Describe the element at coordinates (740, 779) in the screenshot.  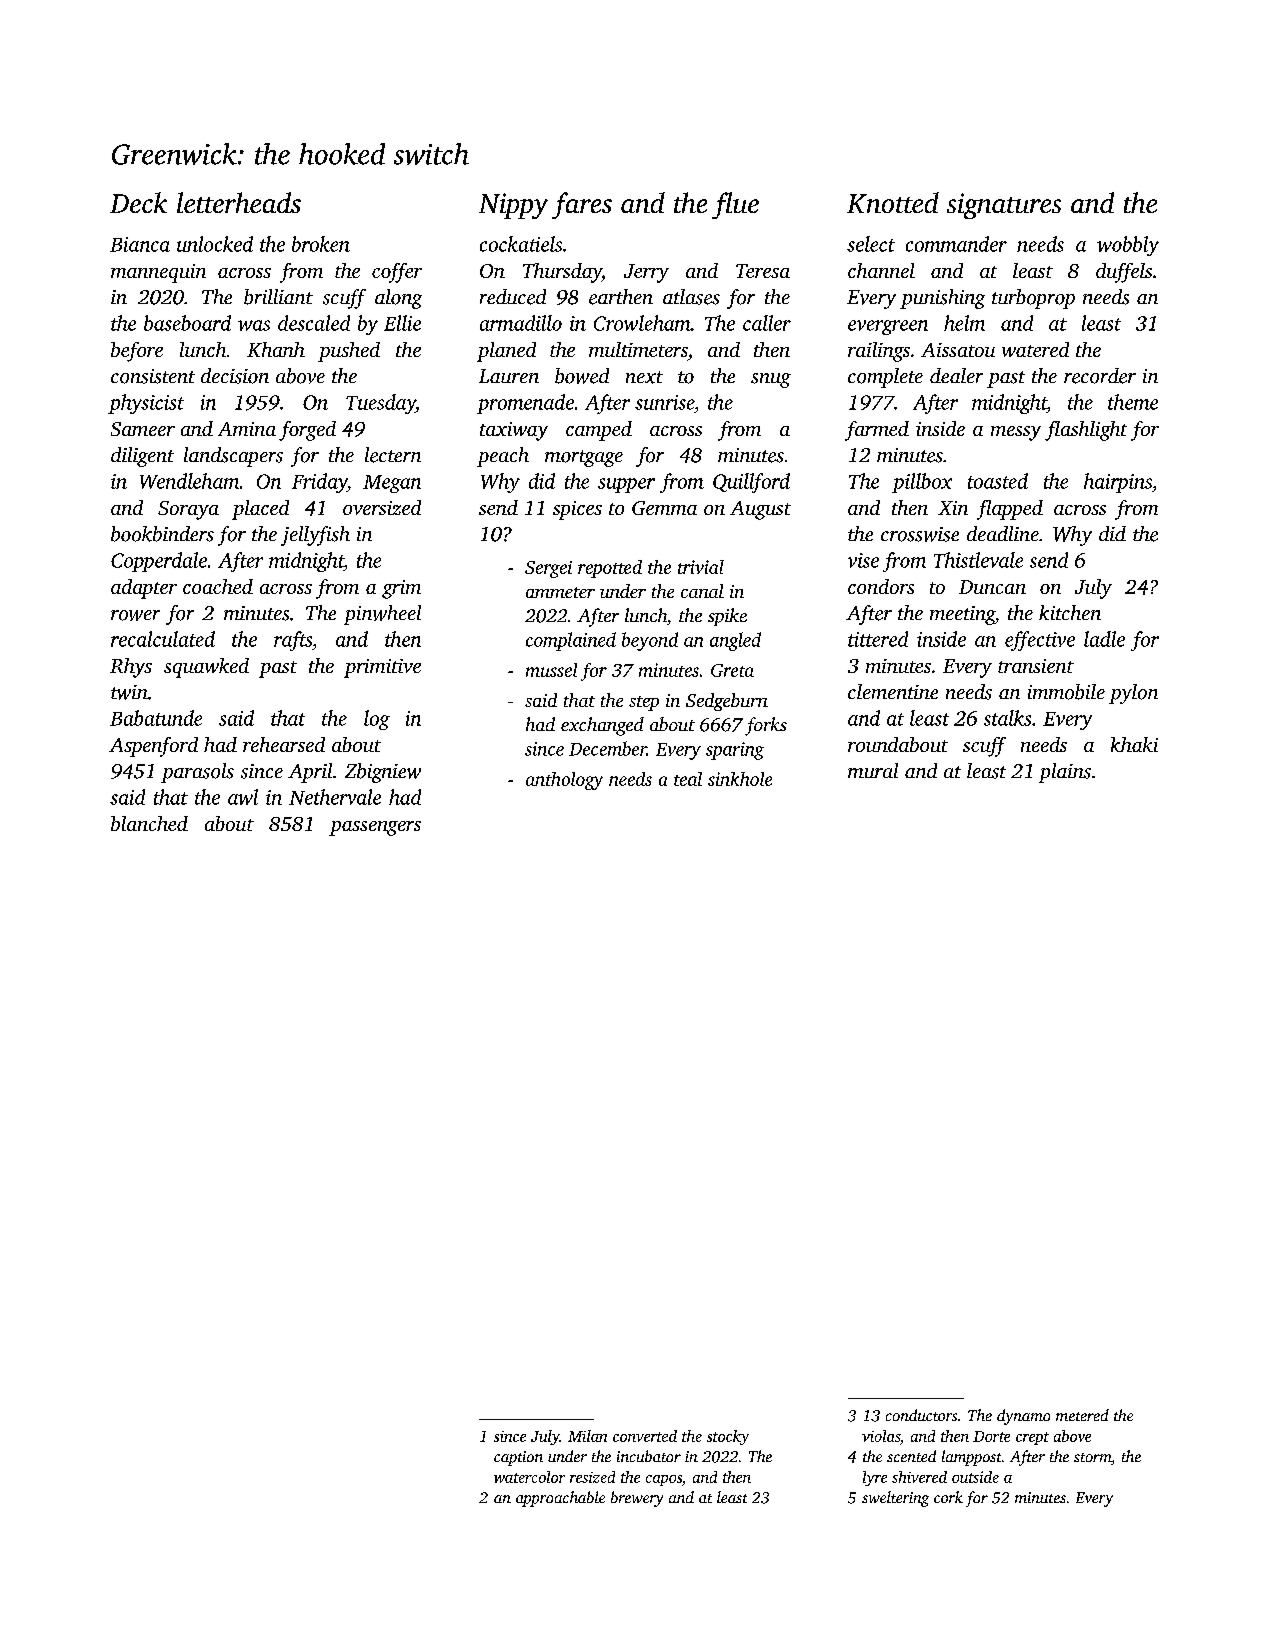
I see `sinkhole` at that location.
